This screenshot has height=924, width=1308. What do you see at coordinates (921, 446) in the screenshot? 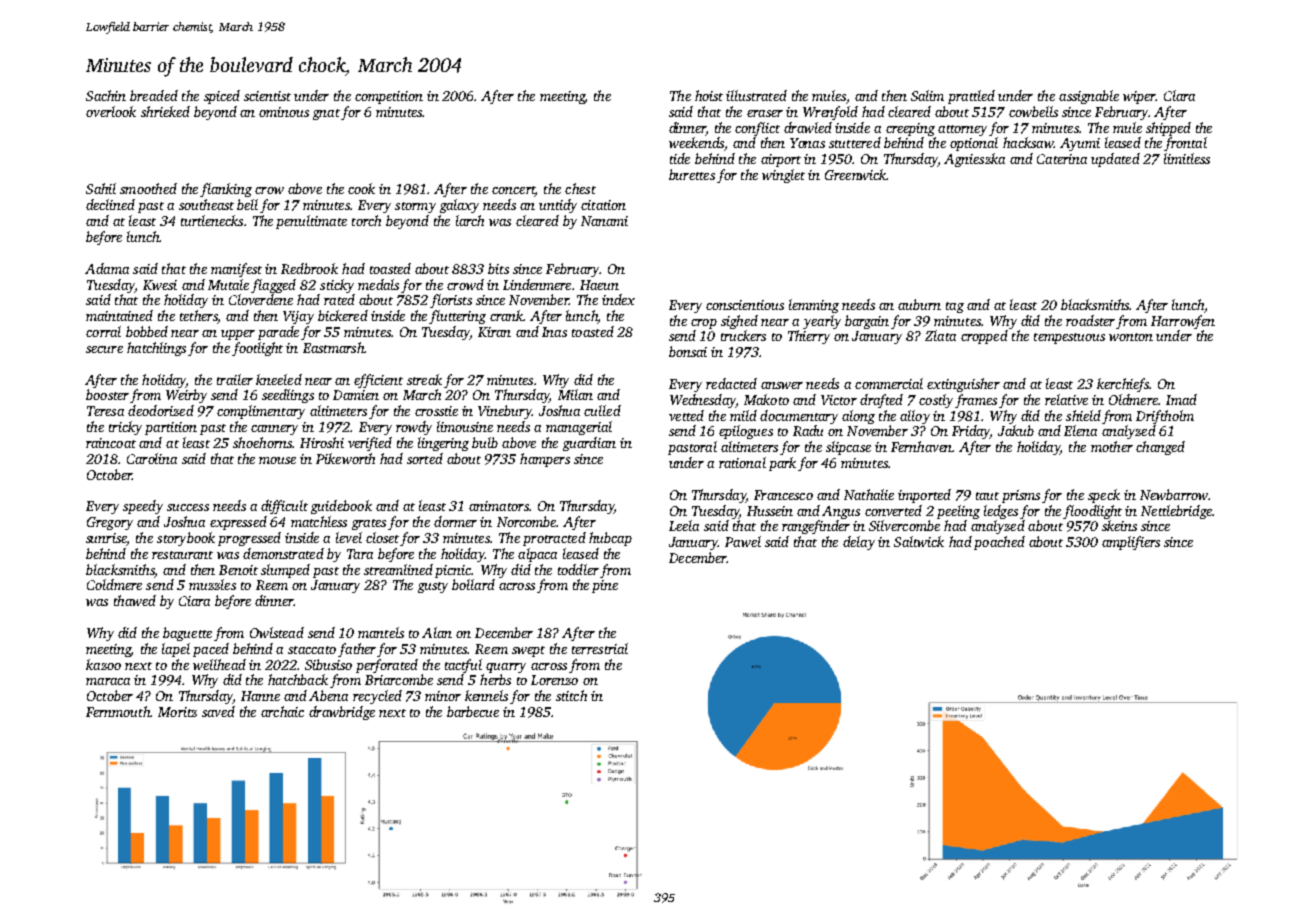
I see `Fernhaven` at bounding box center [921, 446].
